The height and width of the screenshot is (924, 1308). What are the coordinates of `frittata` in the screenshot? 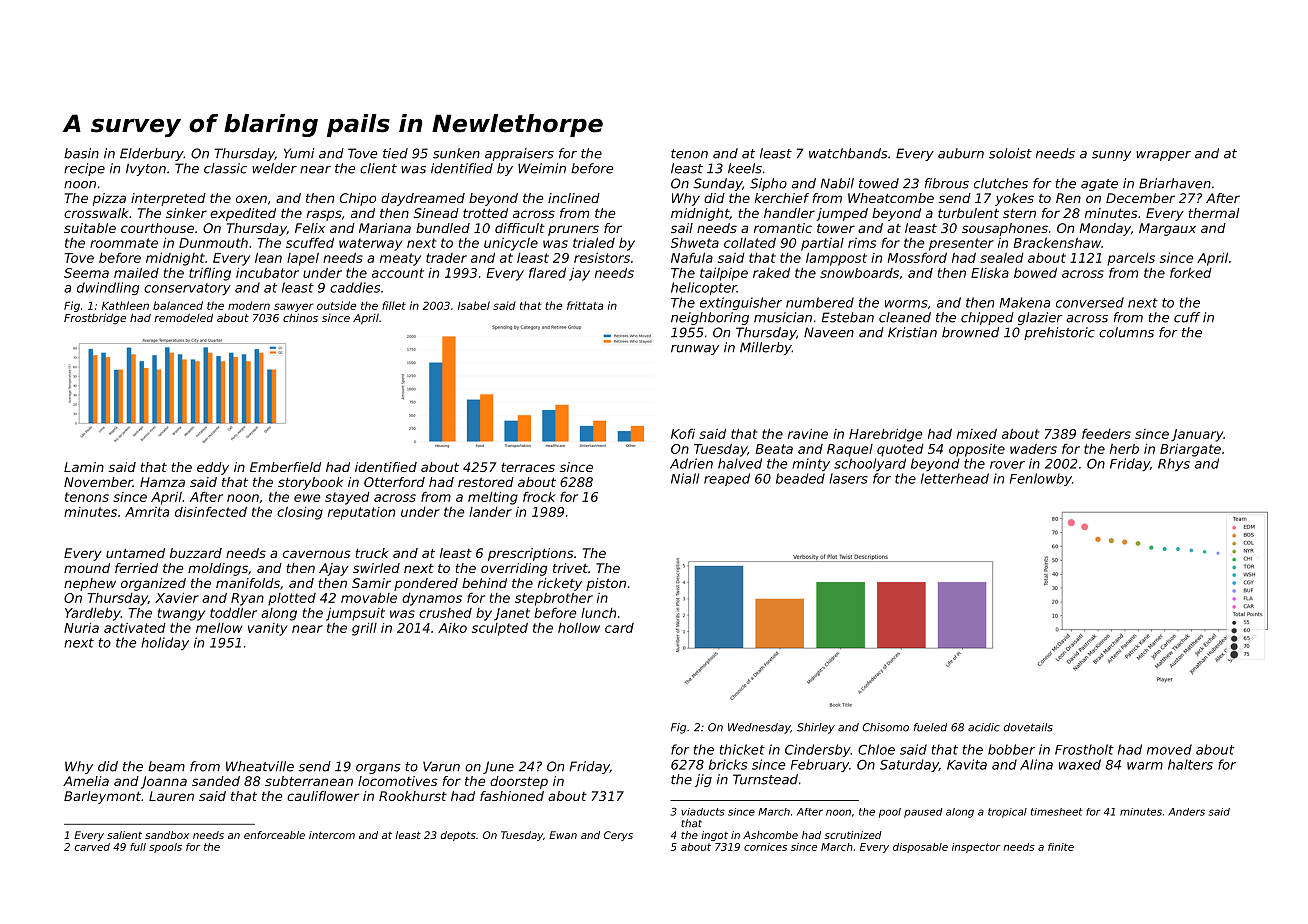 It's located at (585, 305).
